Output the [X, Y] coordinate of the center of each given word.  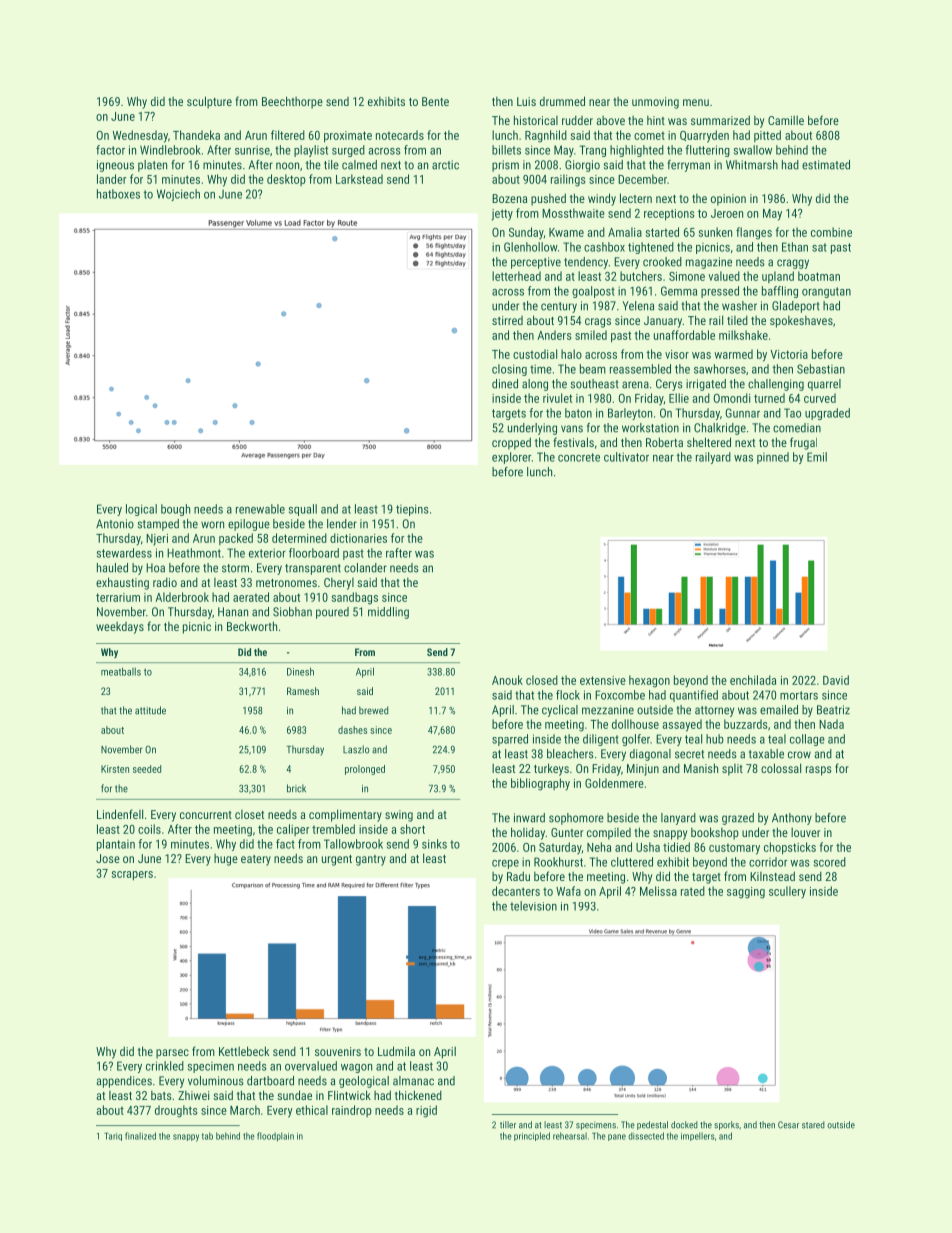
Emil [817, 457]
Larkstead [359, 179]
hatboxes [118, 194]
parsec [172, 1054]
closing [509, 370]
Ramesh [303, 691]
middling [388, 613]
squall [303, 510]
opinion [728, 200]
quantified [694, 696]
